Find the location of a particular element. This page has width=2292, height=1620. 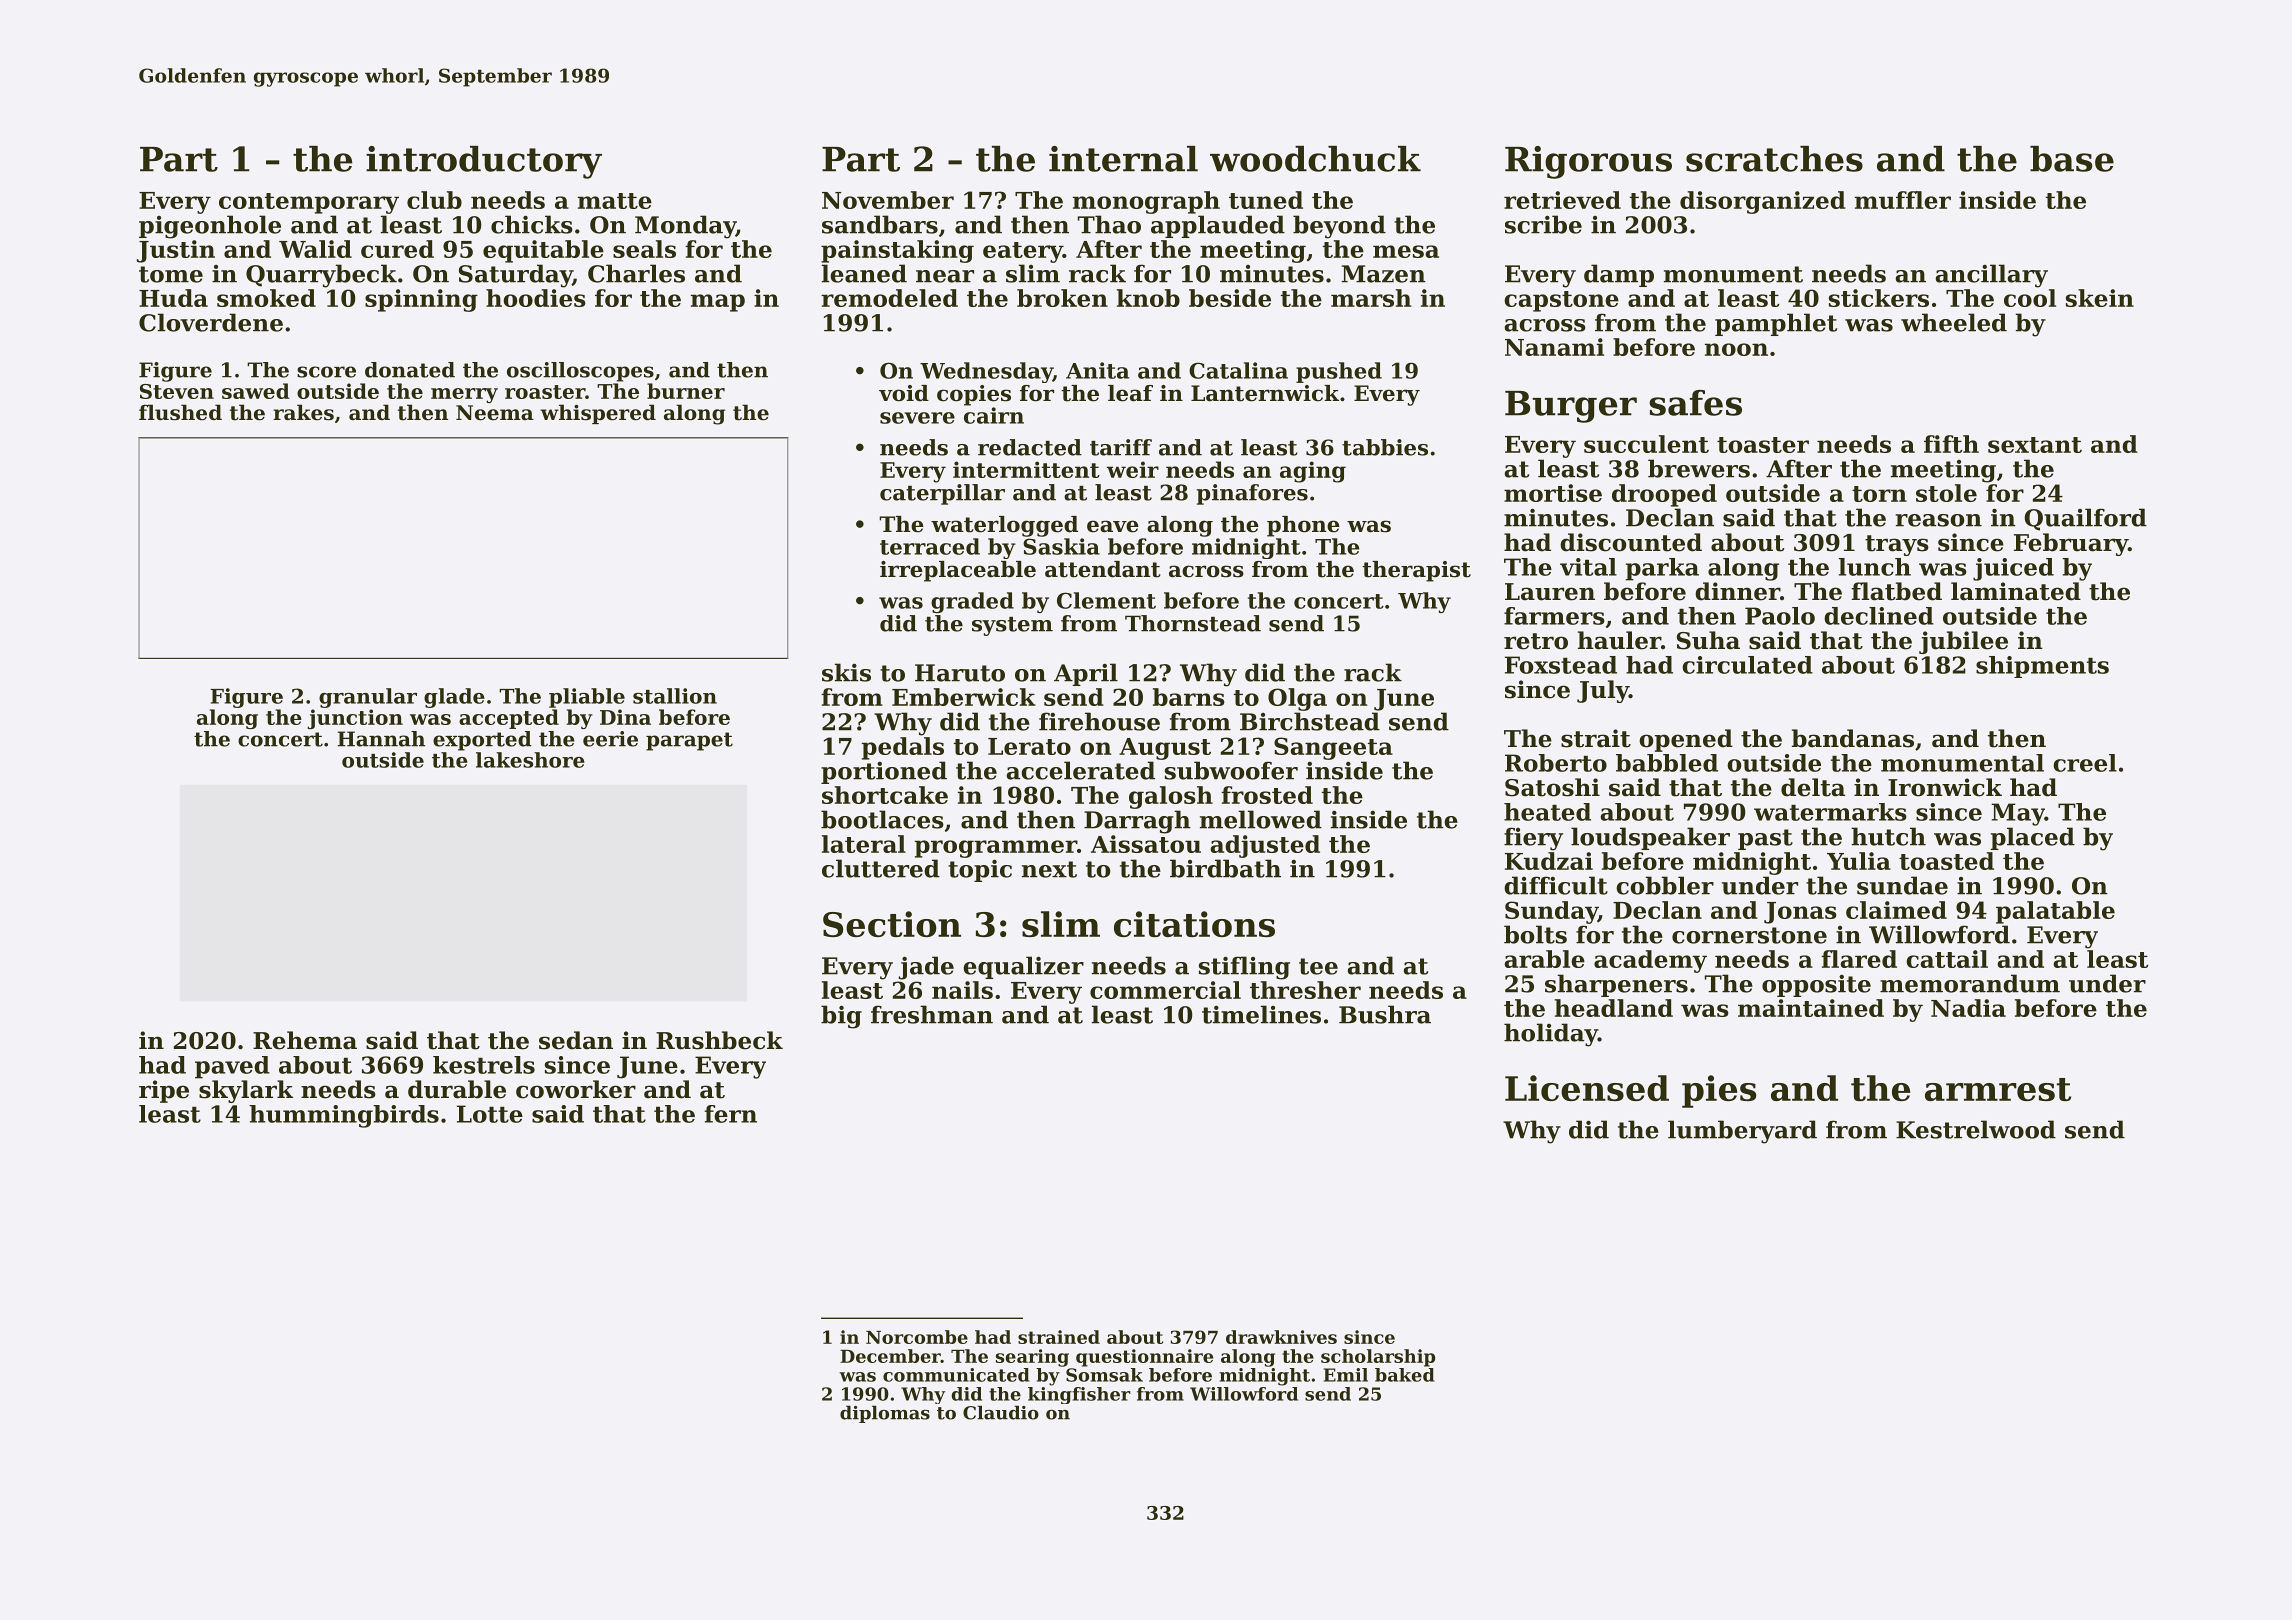

equalizer is located at coordinates (1023, 967).
